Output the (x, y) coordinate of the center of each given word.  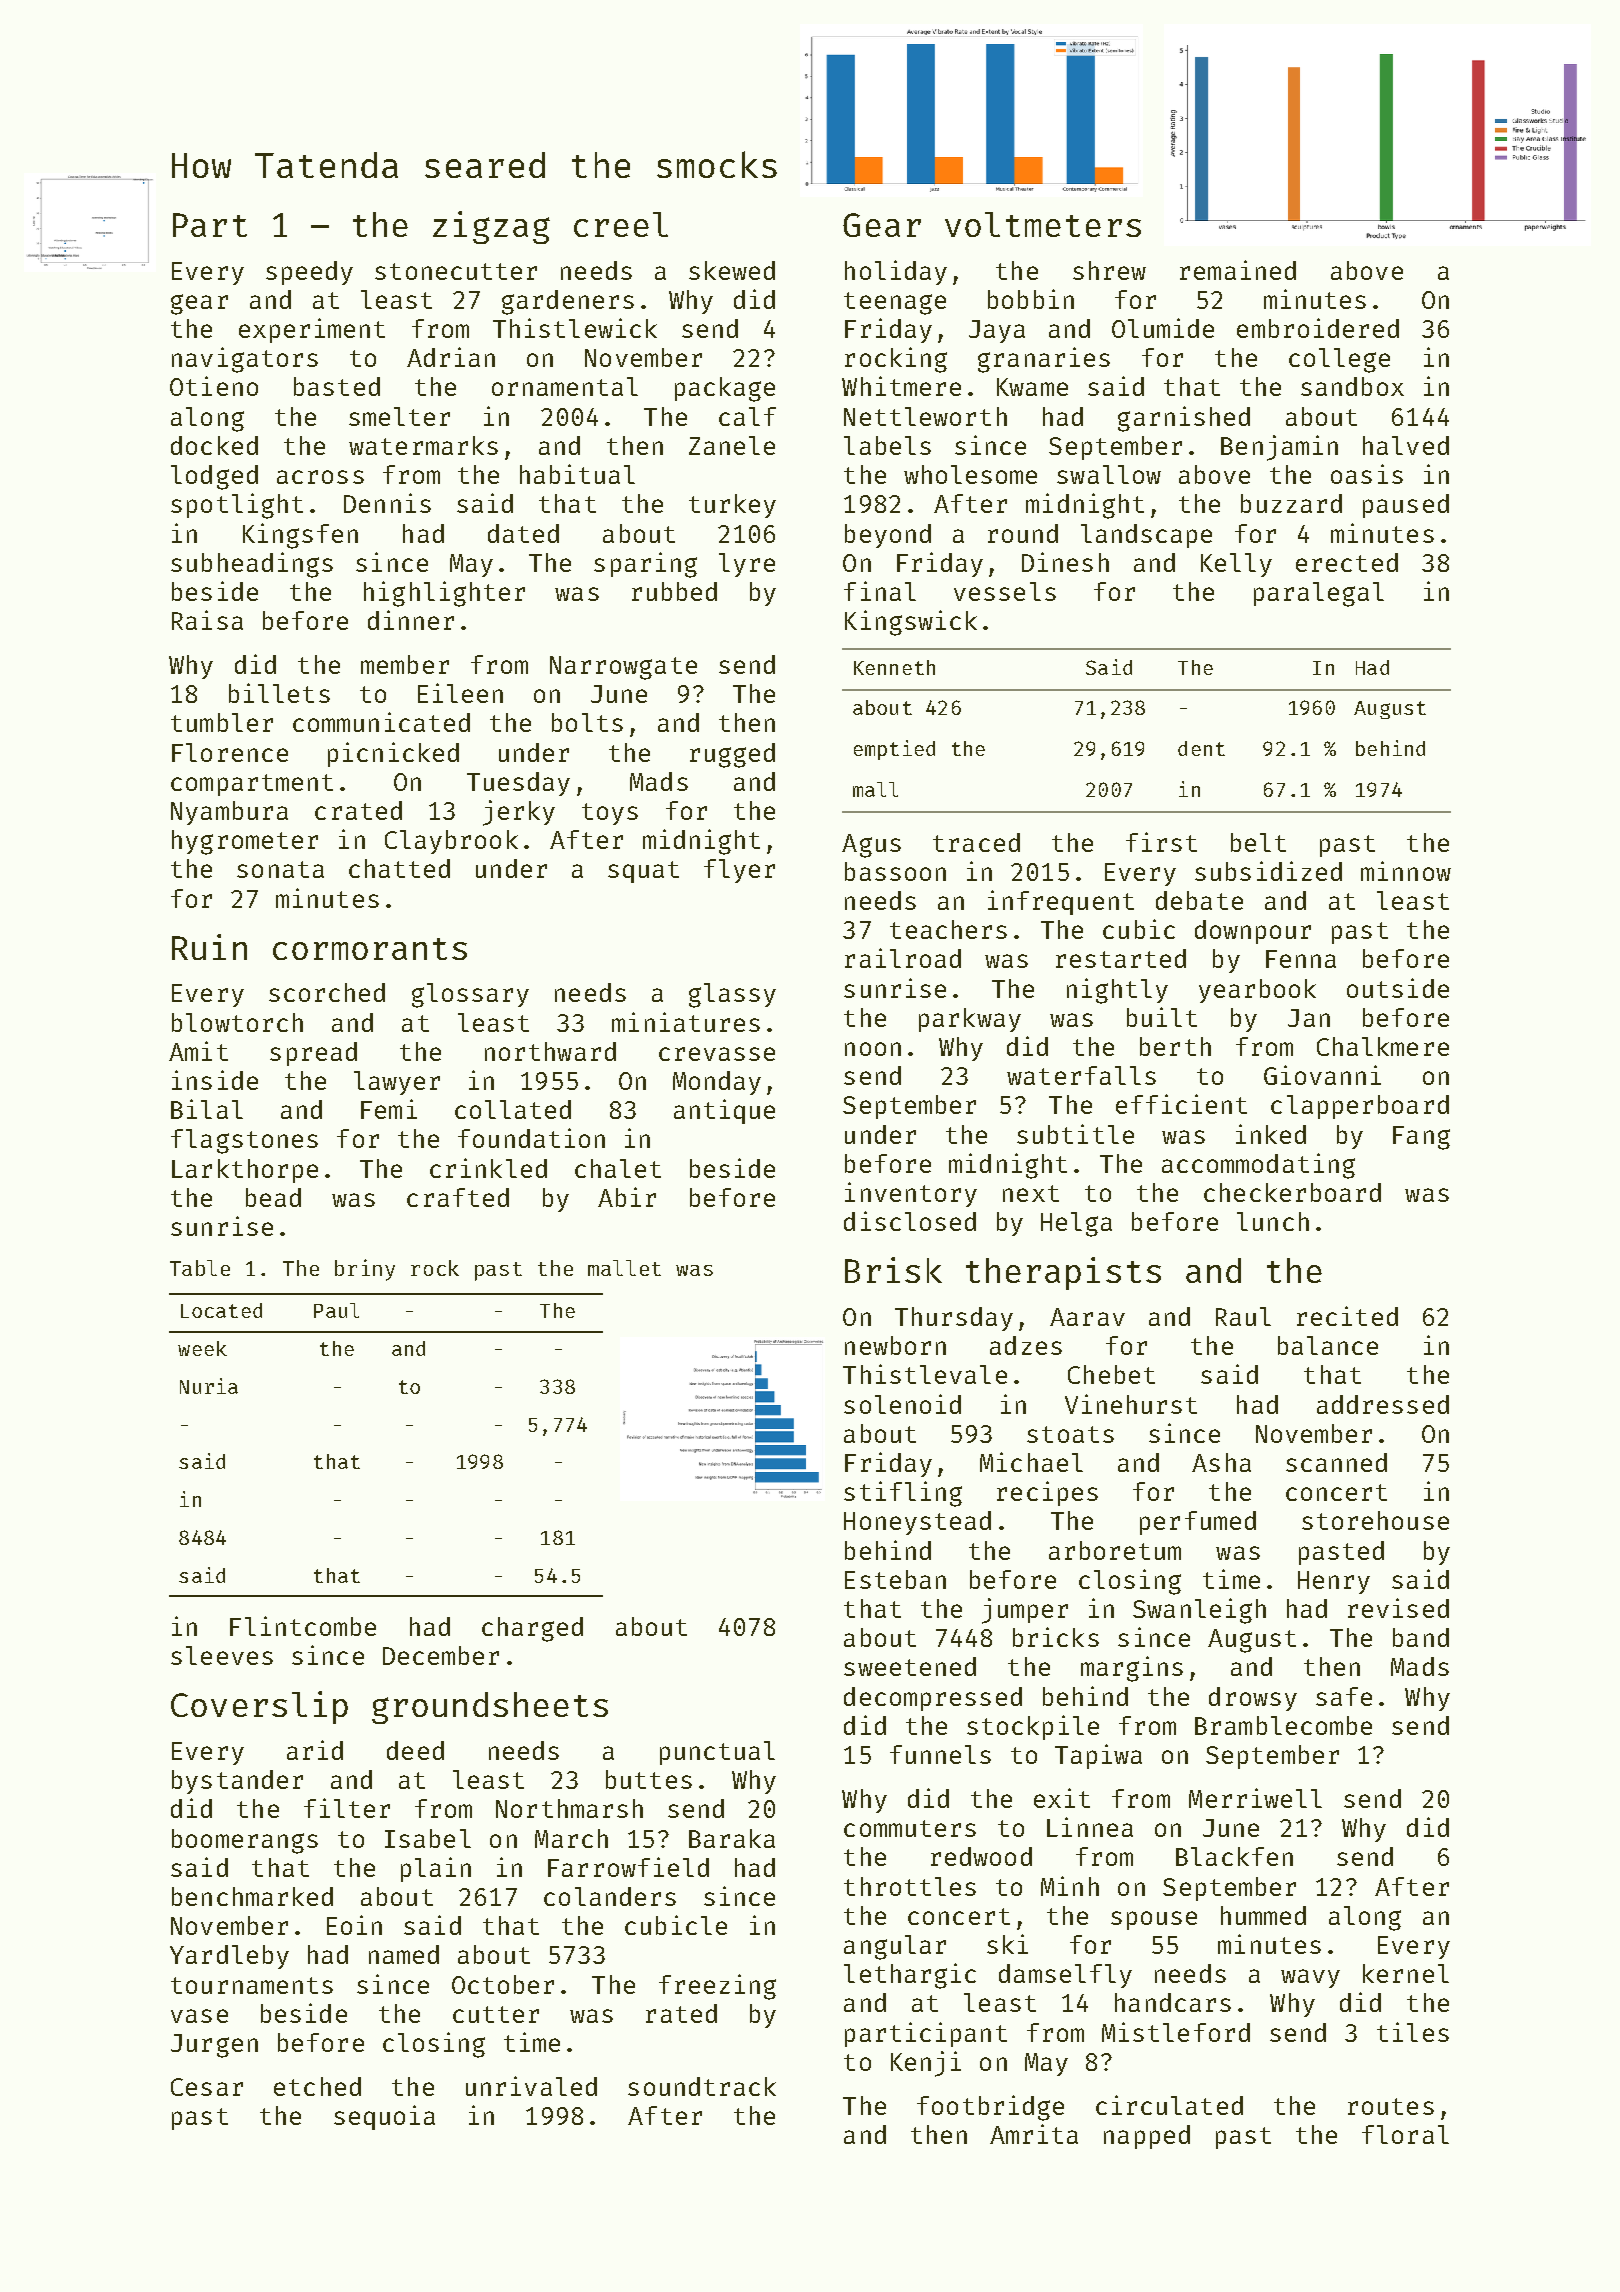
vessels (1005, 591)
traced (976, 842)
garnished (1184, 419)
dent (1201, 748)
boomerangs (245, 1841)
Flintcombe (303, 1626)
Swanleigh (1199, 1611)
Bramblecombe (1283, 1725)
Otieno (214, 386)
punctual (717, 1753)
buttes (649, 1779)
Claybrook (451, 842)
